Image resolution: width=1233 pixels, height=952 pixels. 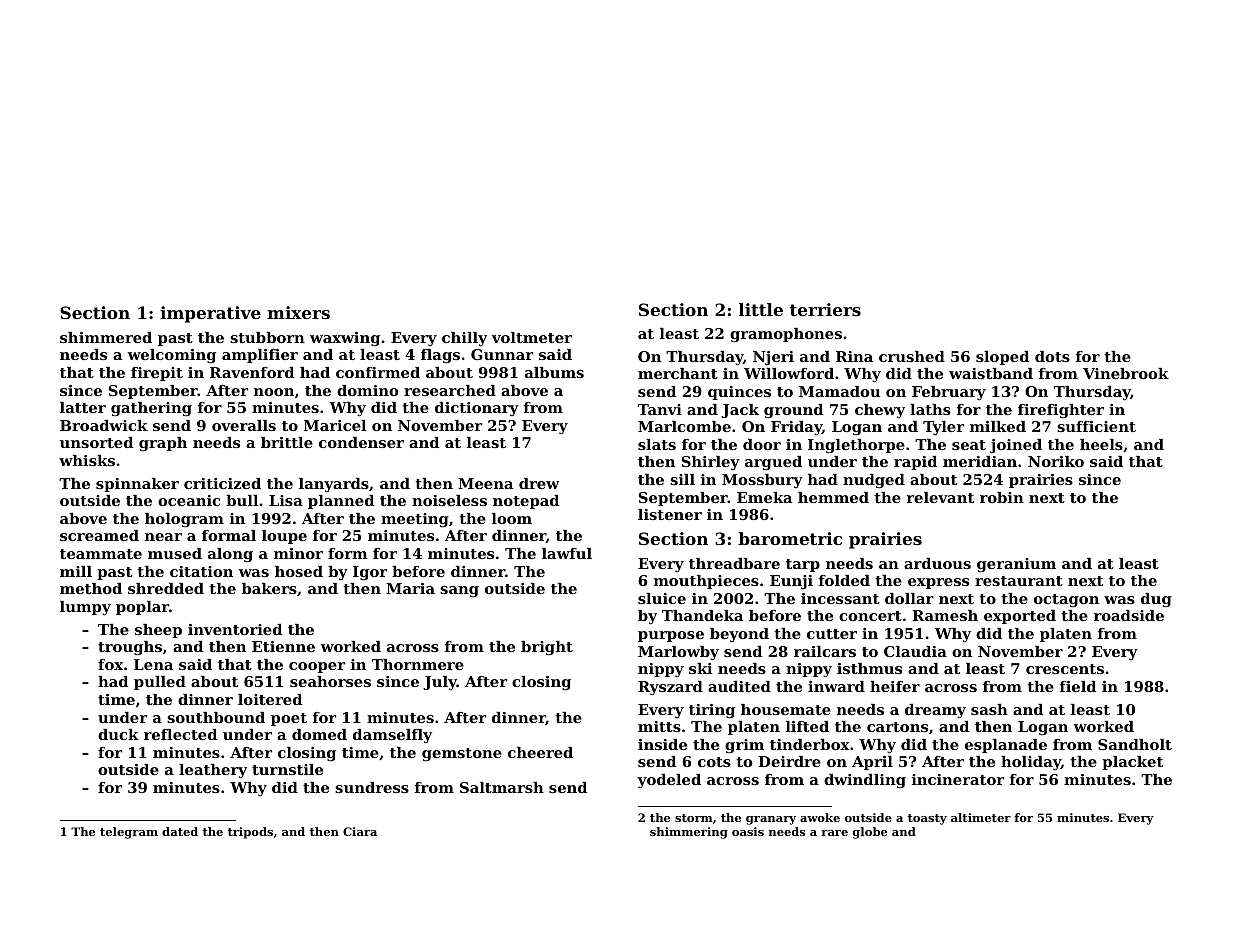 I want to click on geranium, so click(x=1016, y=565).
